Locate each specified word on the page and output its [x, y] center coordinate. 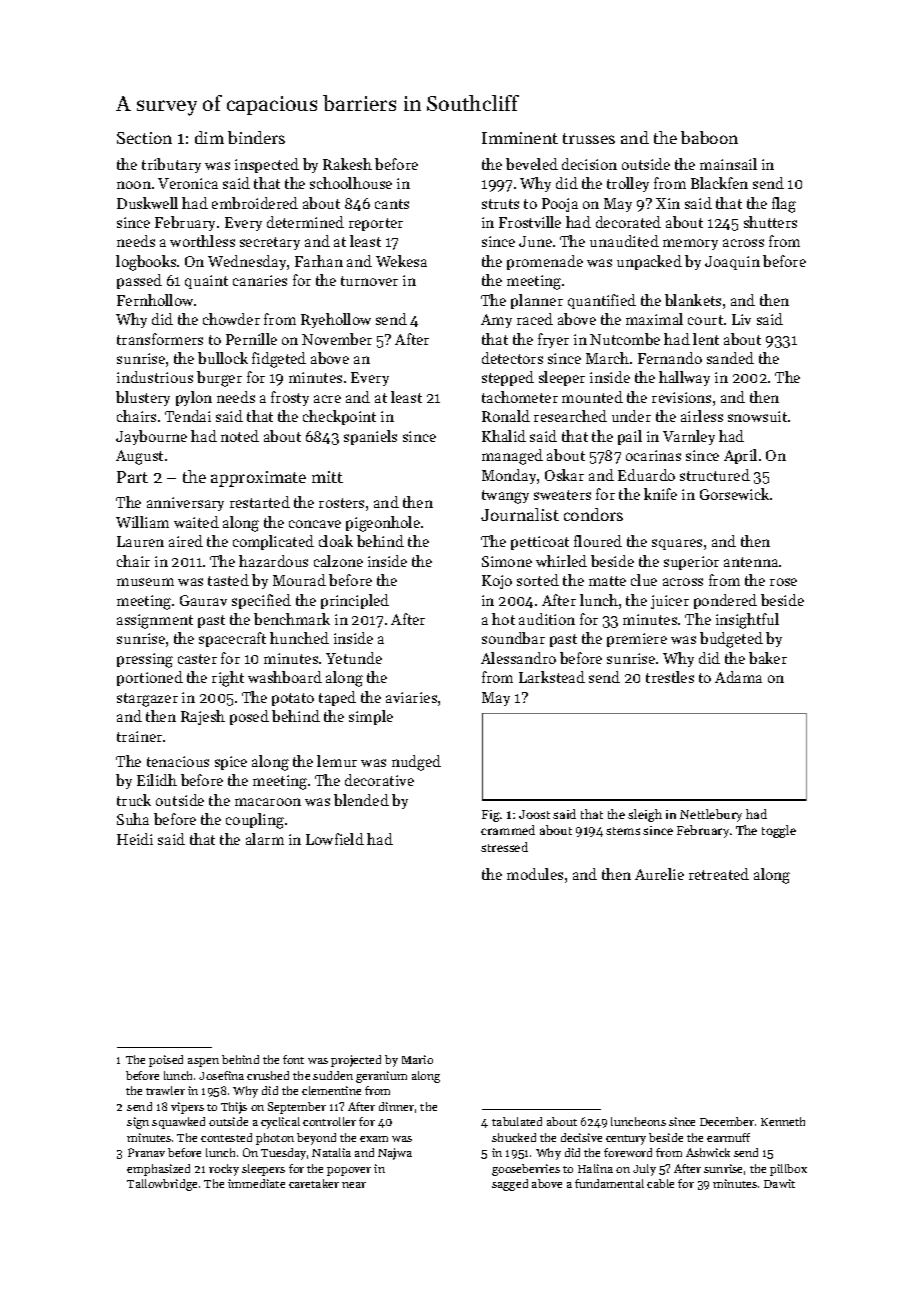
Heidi [135, 839]
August [139, 457]
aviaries [411, 697]
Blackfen [719, 183]
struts [500, 204]
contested [226, 1137]
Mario [417, 1059]
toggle [779, 831]
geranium [381, 1077]
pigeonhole [383, 524]
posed [249, 717]
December [727, 1121]
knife [660, 494]
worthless [202, 241]
